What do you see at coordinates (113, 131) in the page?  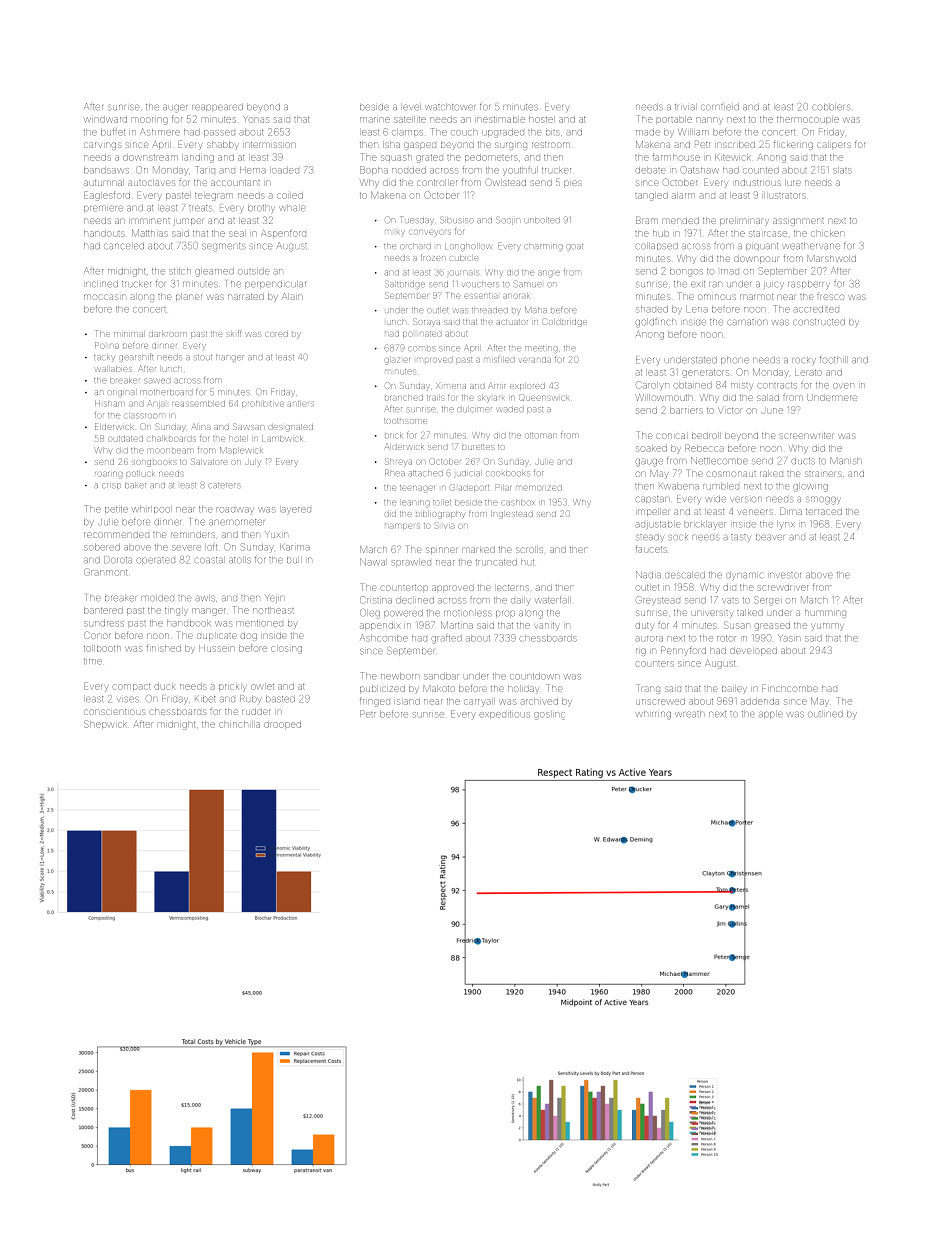 I see `buffet` at bounding box center [113, 131].
